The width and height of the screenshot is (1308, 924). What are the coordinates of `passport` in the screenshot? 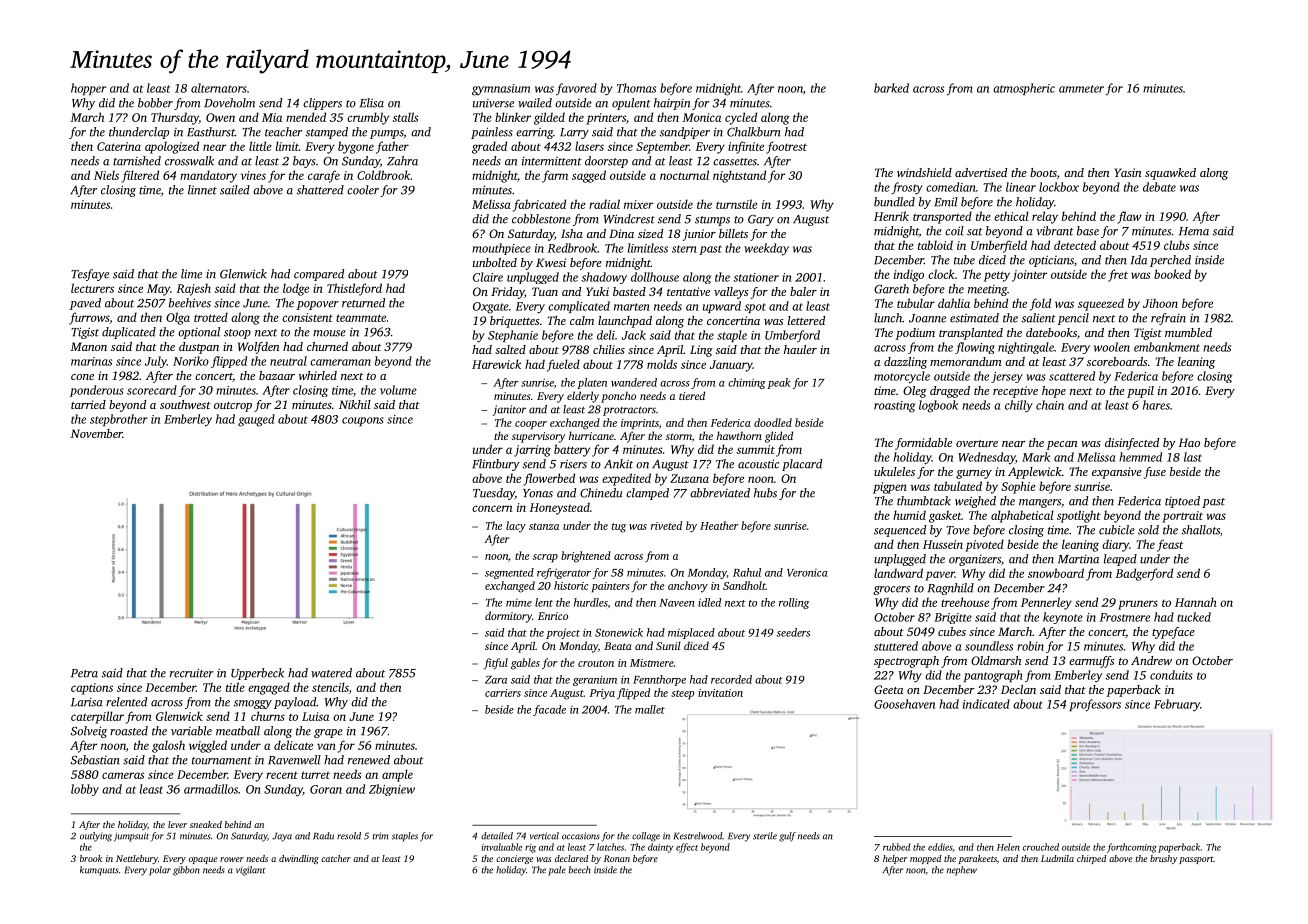 It's located at (1196, 860).
